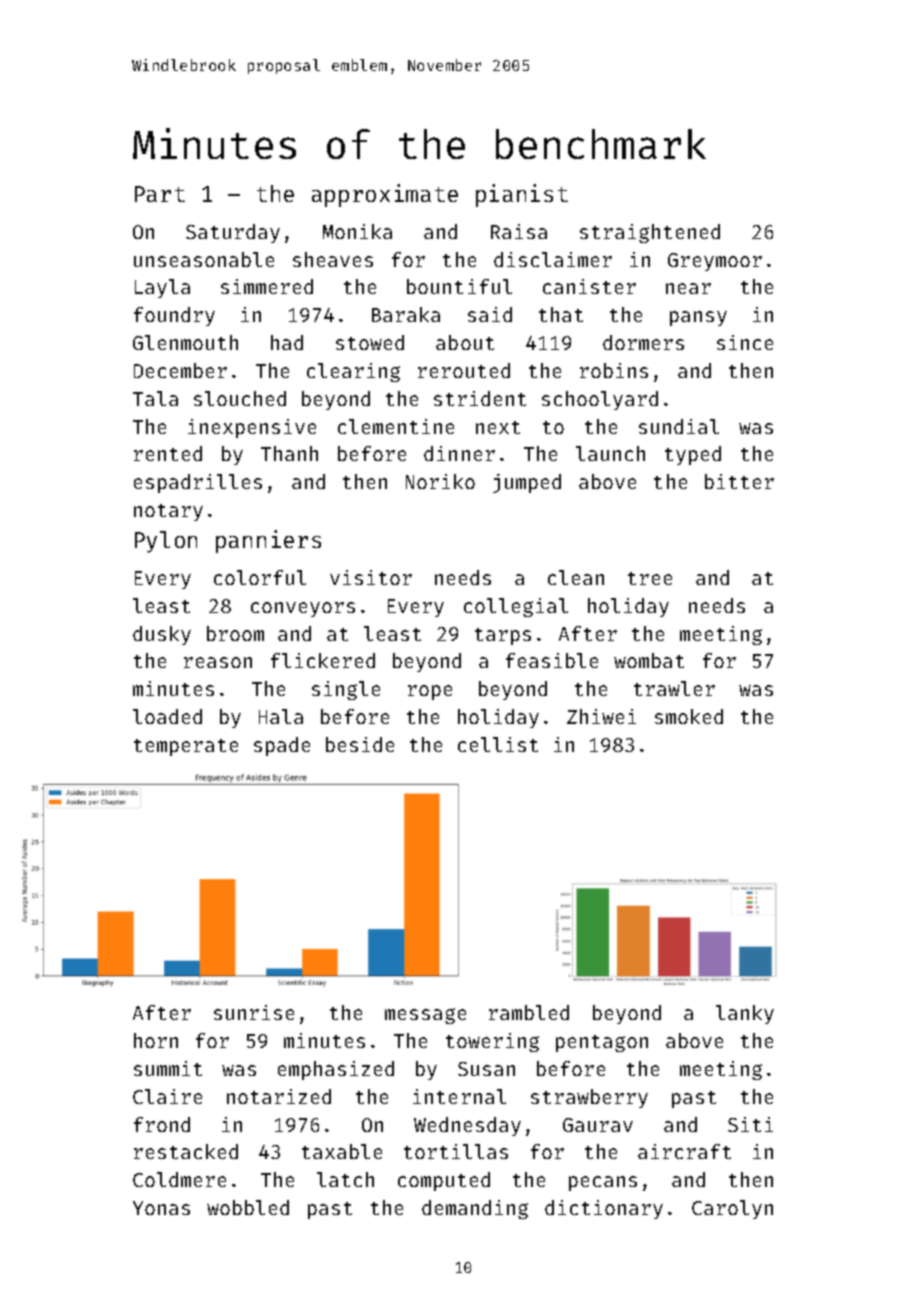 This page has height=1316, width=908. I want to click on unseasonable, so click(204, 259).
